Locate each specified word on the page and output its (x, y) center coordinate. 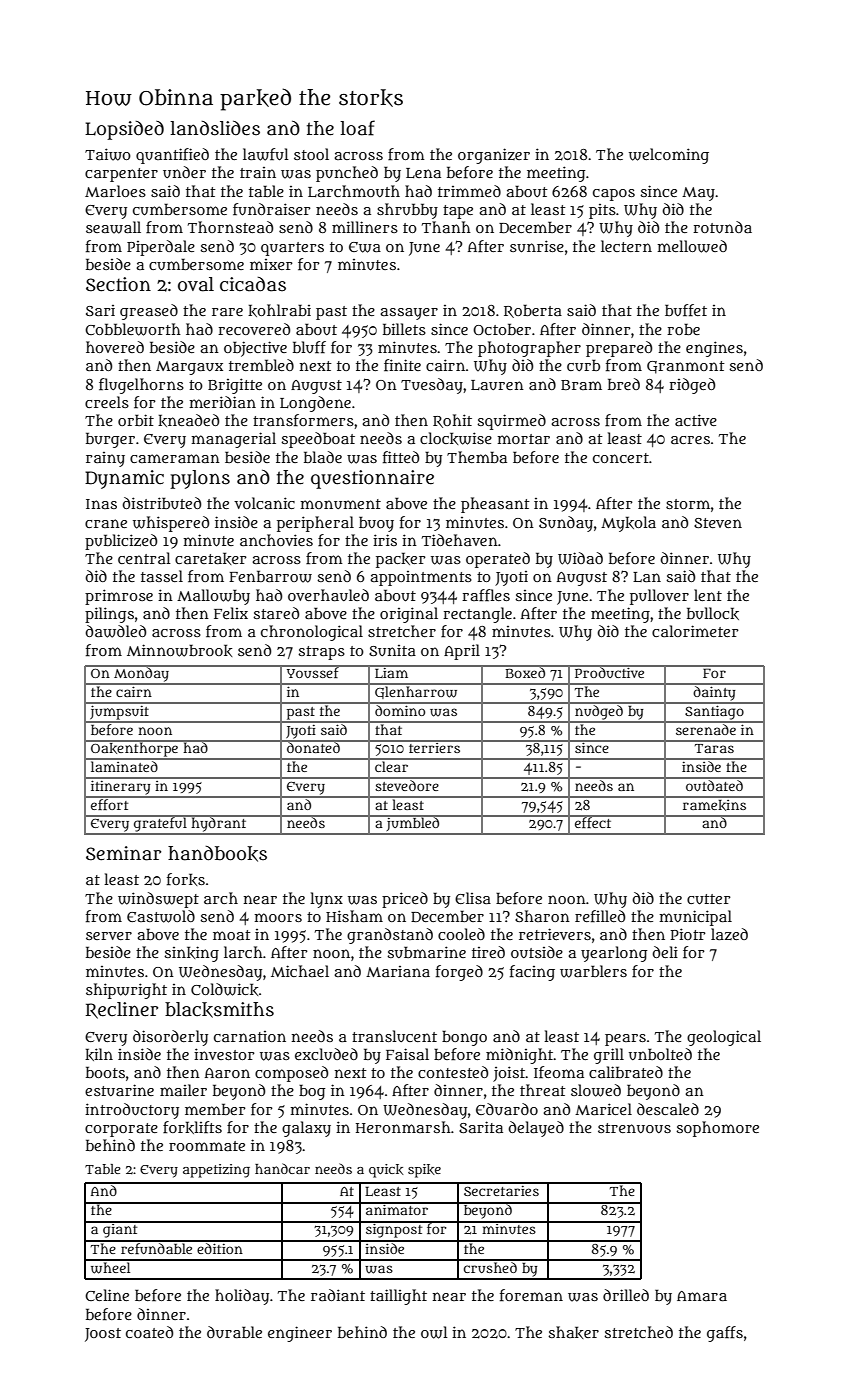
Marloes (115, 191)
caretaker (211, 558)
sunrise (537, 246)
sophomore (717, 1129)
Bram (581, 385)
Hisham (354, 916)
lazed (729, 934)
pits (602, 211)
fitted (401, 457)
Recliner (122, 1010)
